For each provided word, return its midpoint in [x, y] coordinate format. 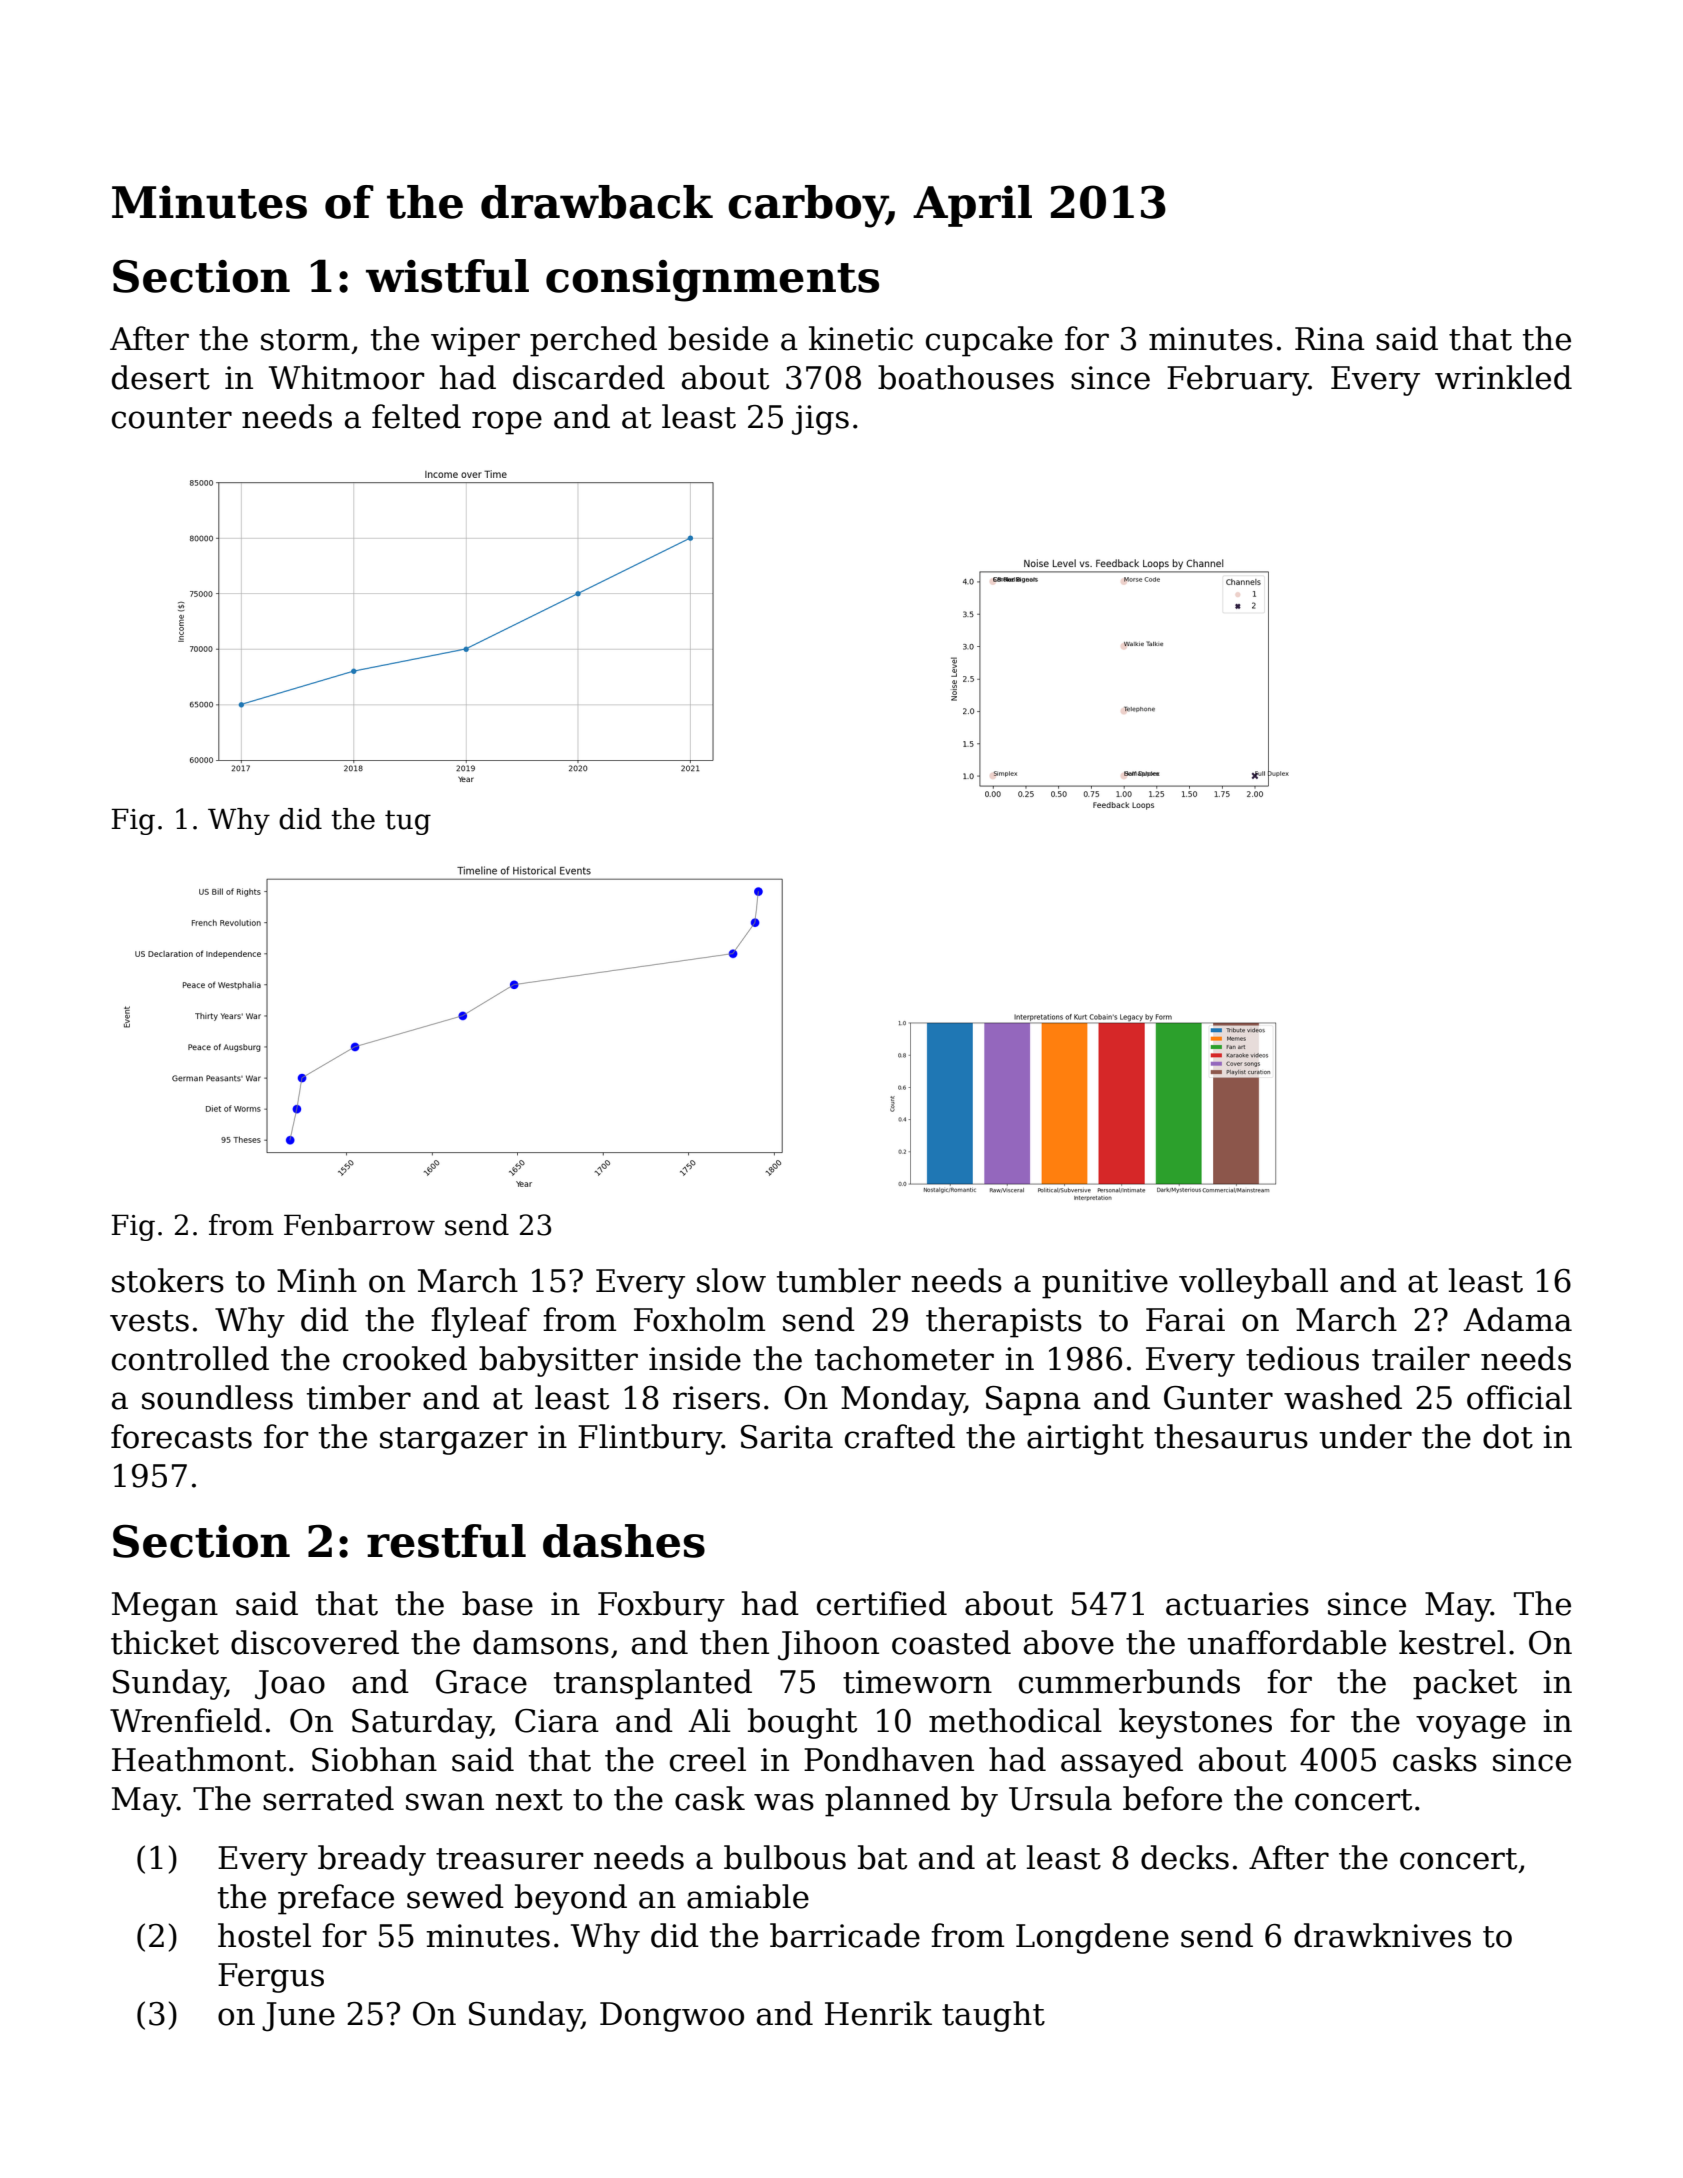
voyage [1471, 1727]
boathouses [966, 377]
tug [408, 822]
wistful [447, 276]
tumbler [839, 1280]
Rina [1330, 339]
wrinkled [1503, 377]
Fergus [271, 1978]
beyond [571, 1899]
